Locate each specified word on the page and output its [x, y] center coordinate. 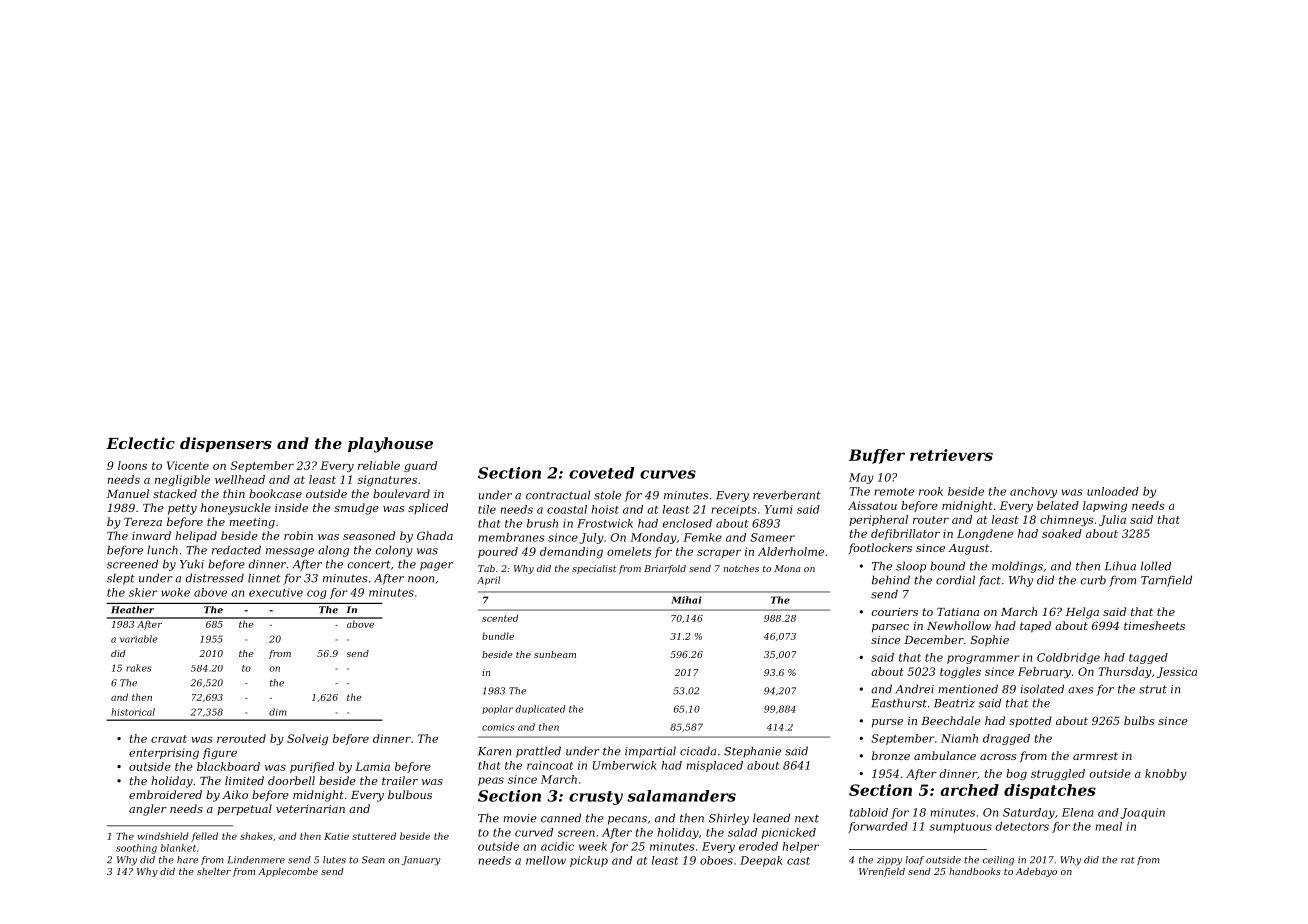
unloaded [1113, 491]
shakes [256, 836]
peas [491, 781]
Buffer [877, 456]
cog [317, 594]
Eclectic [140, 443]
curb [1093, 580]
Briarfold [665, 569]
